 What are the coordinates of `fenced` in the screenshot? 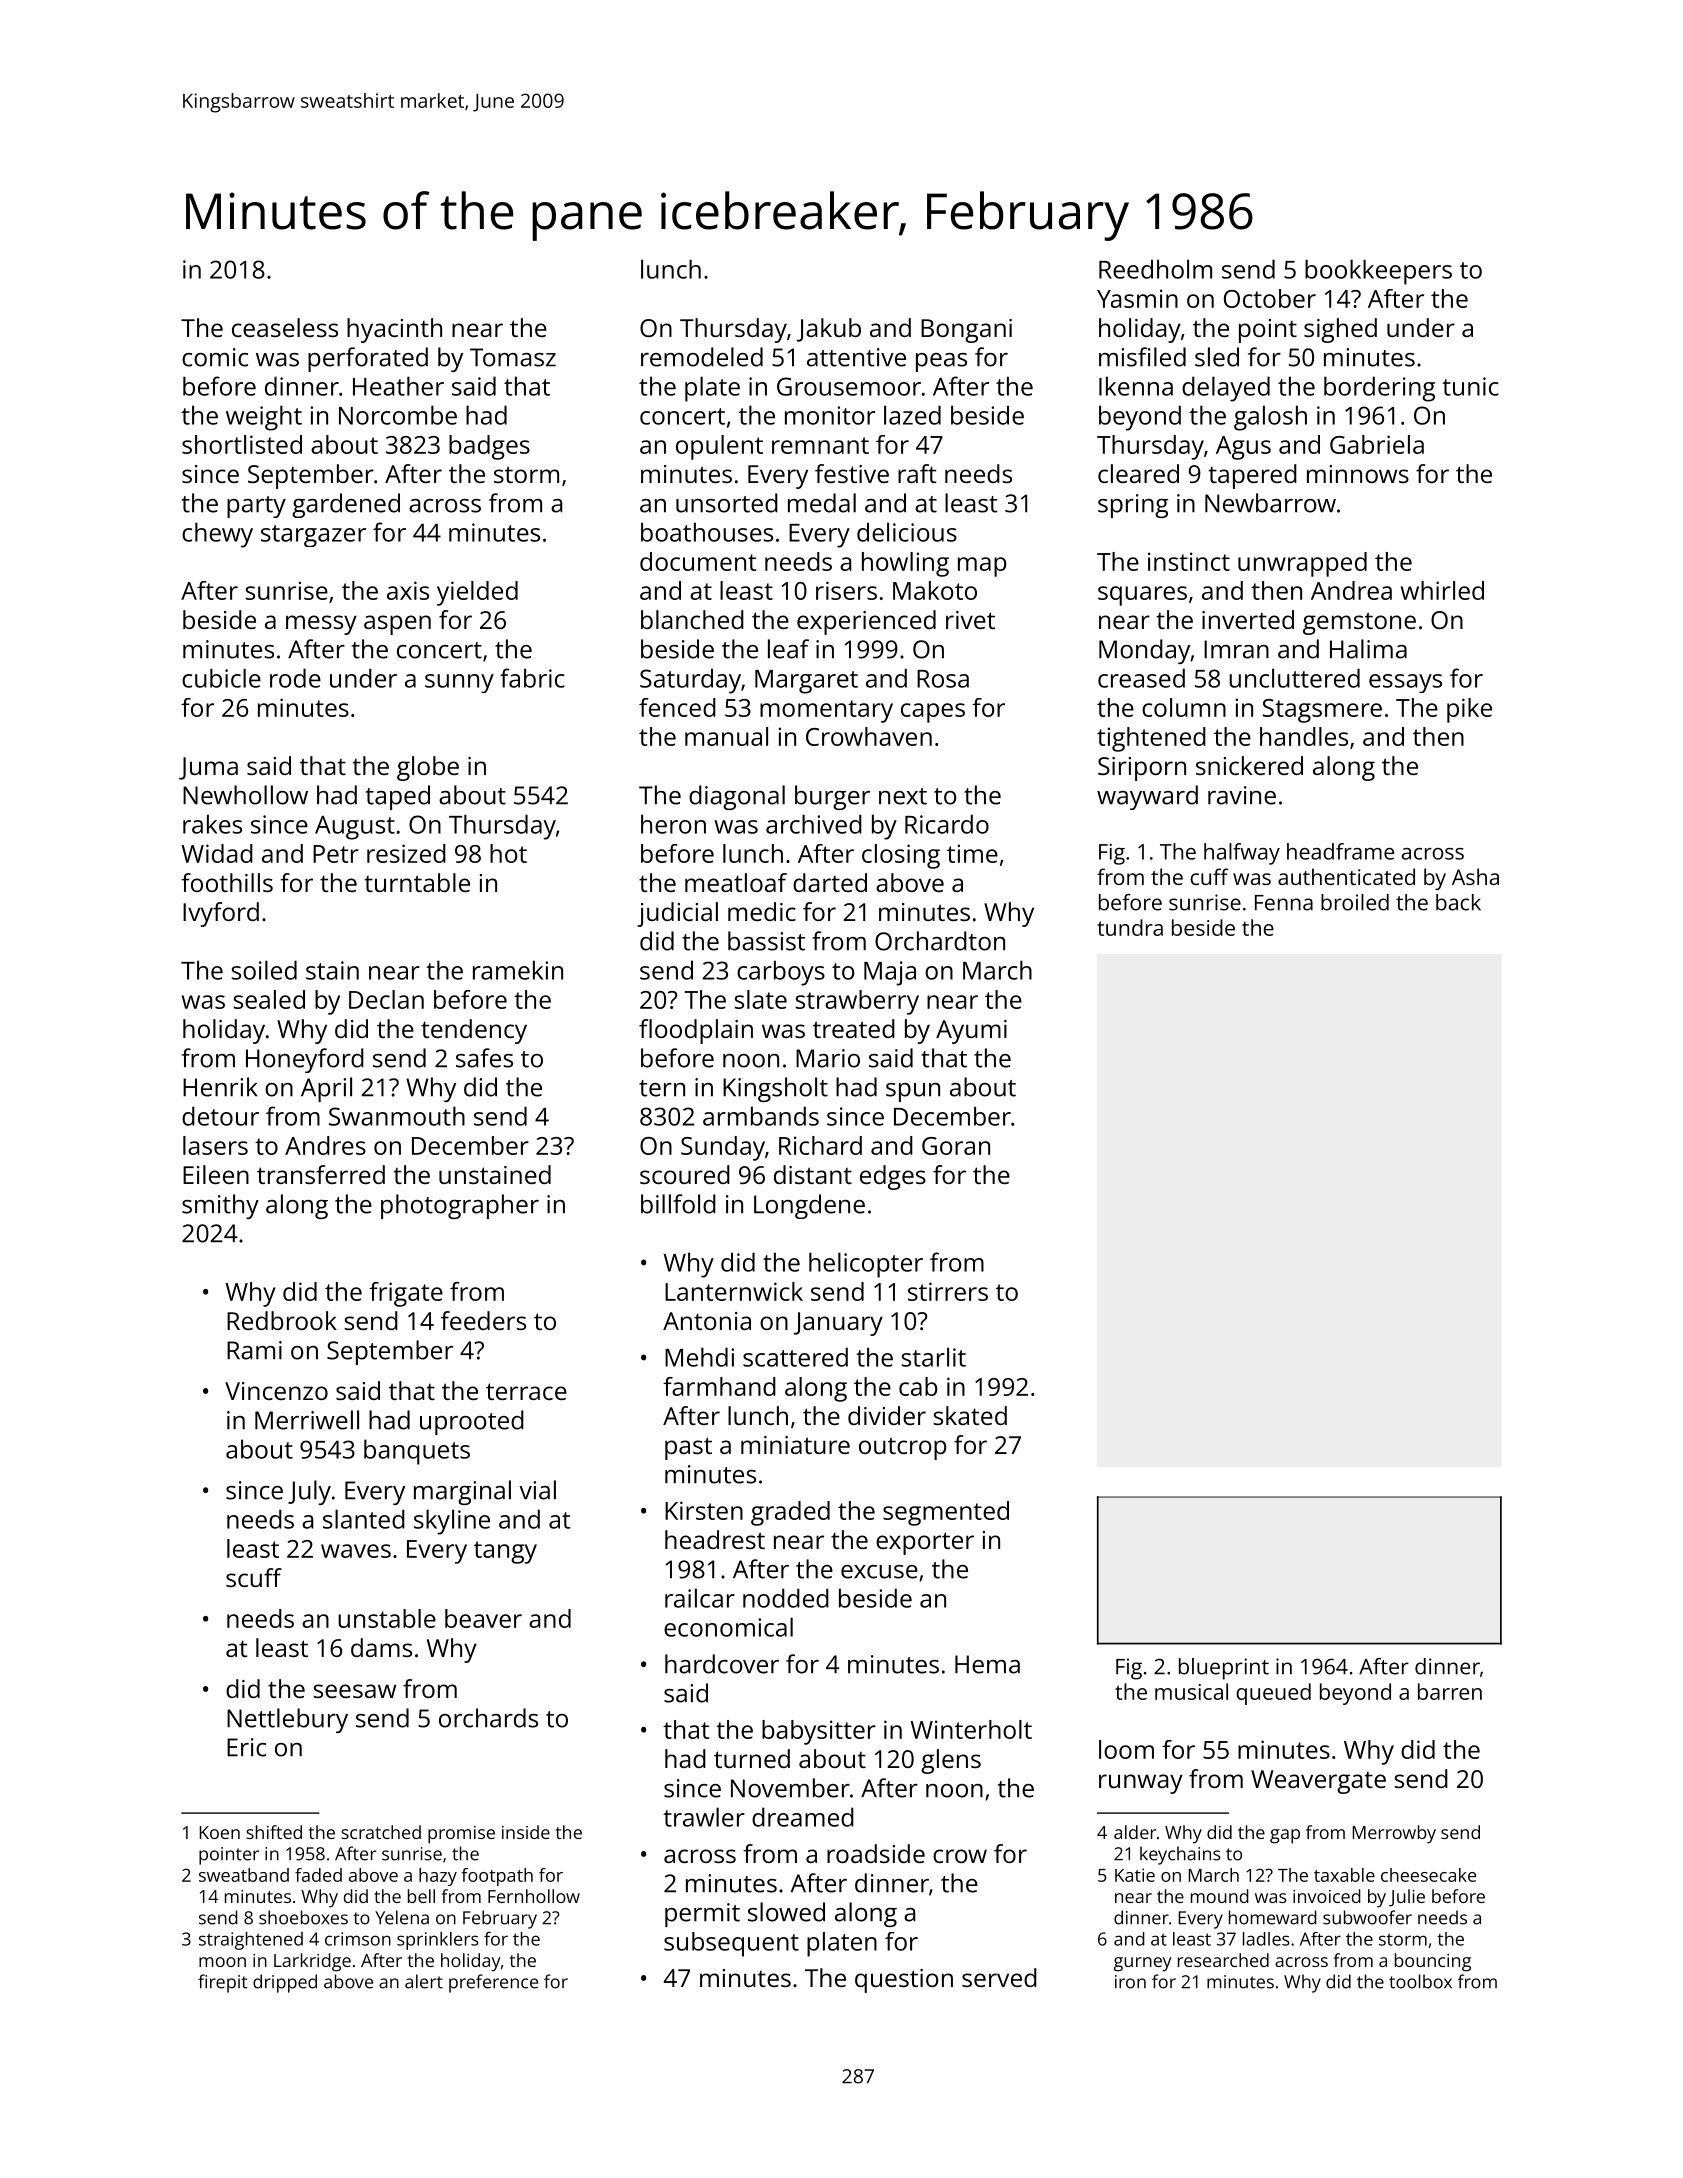 It's located at (677, 707).
